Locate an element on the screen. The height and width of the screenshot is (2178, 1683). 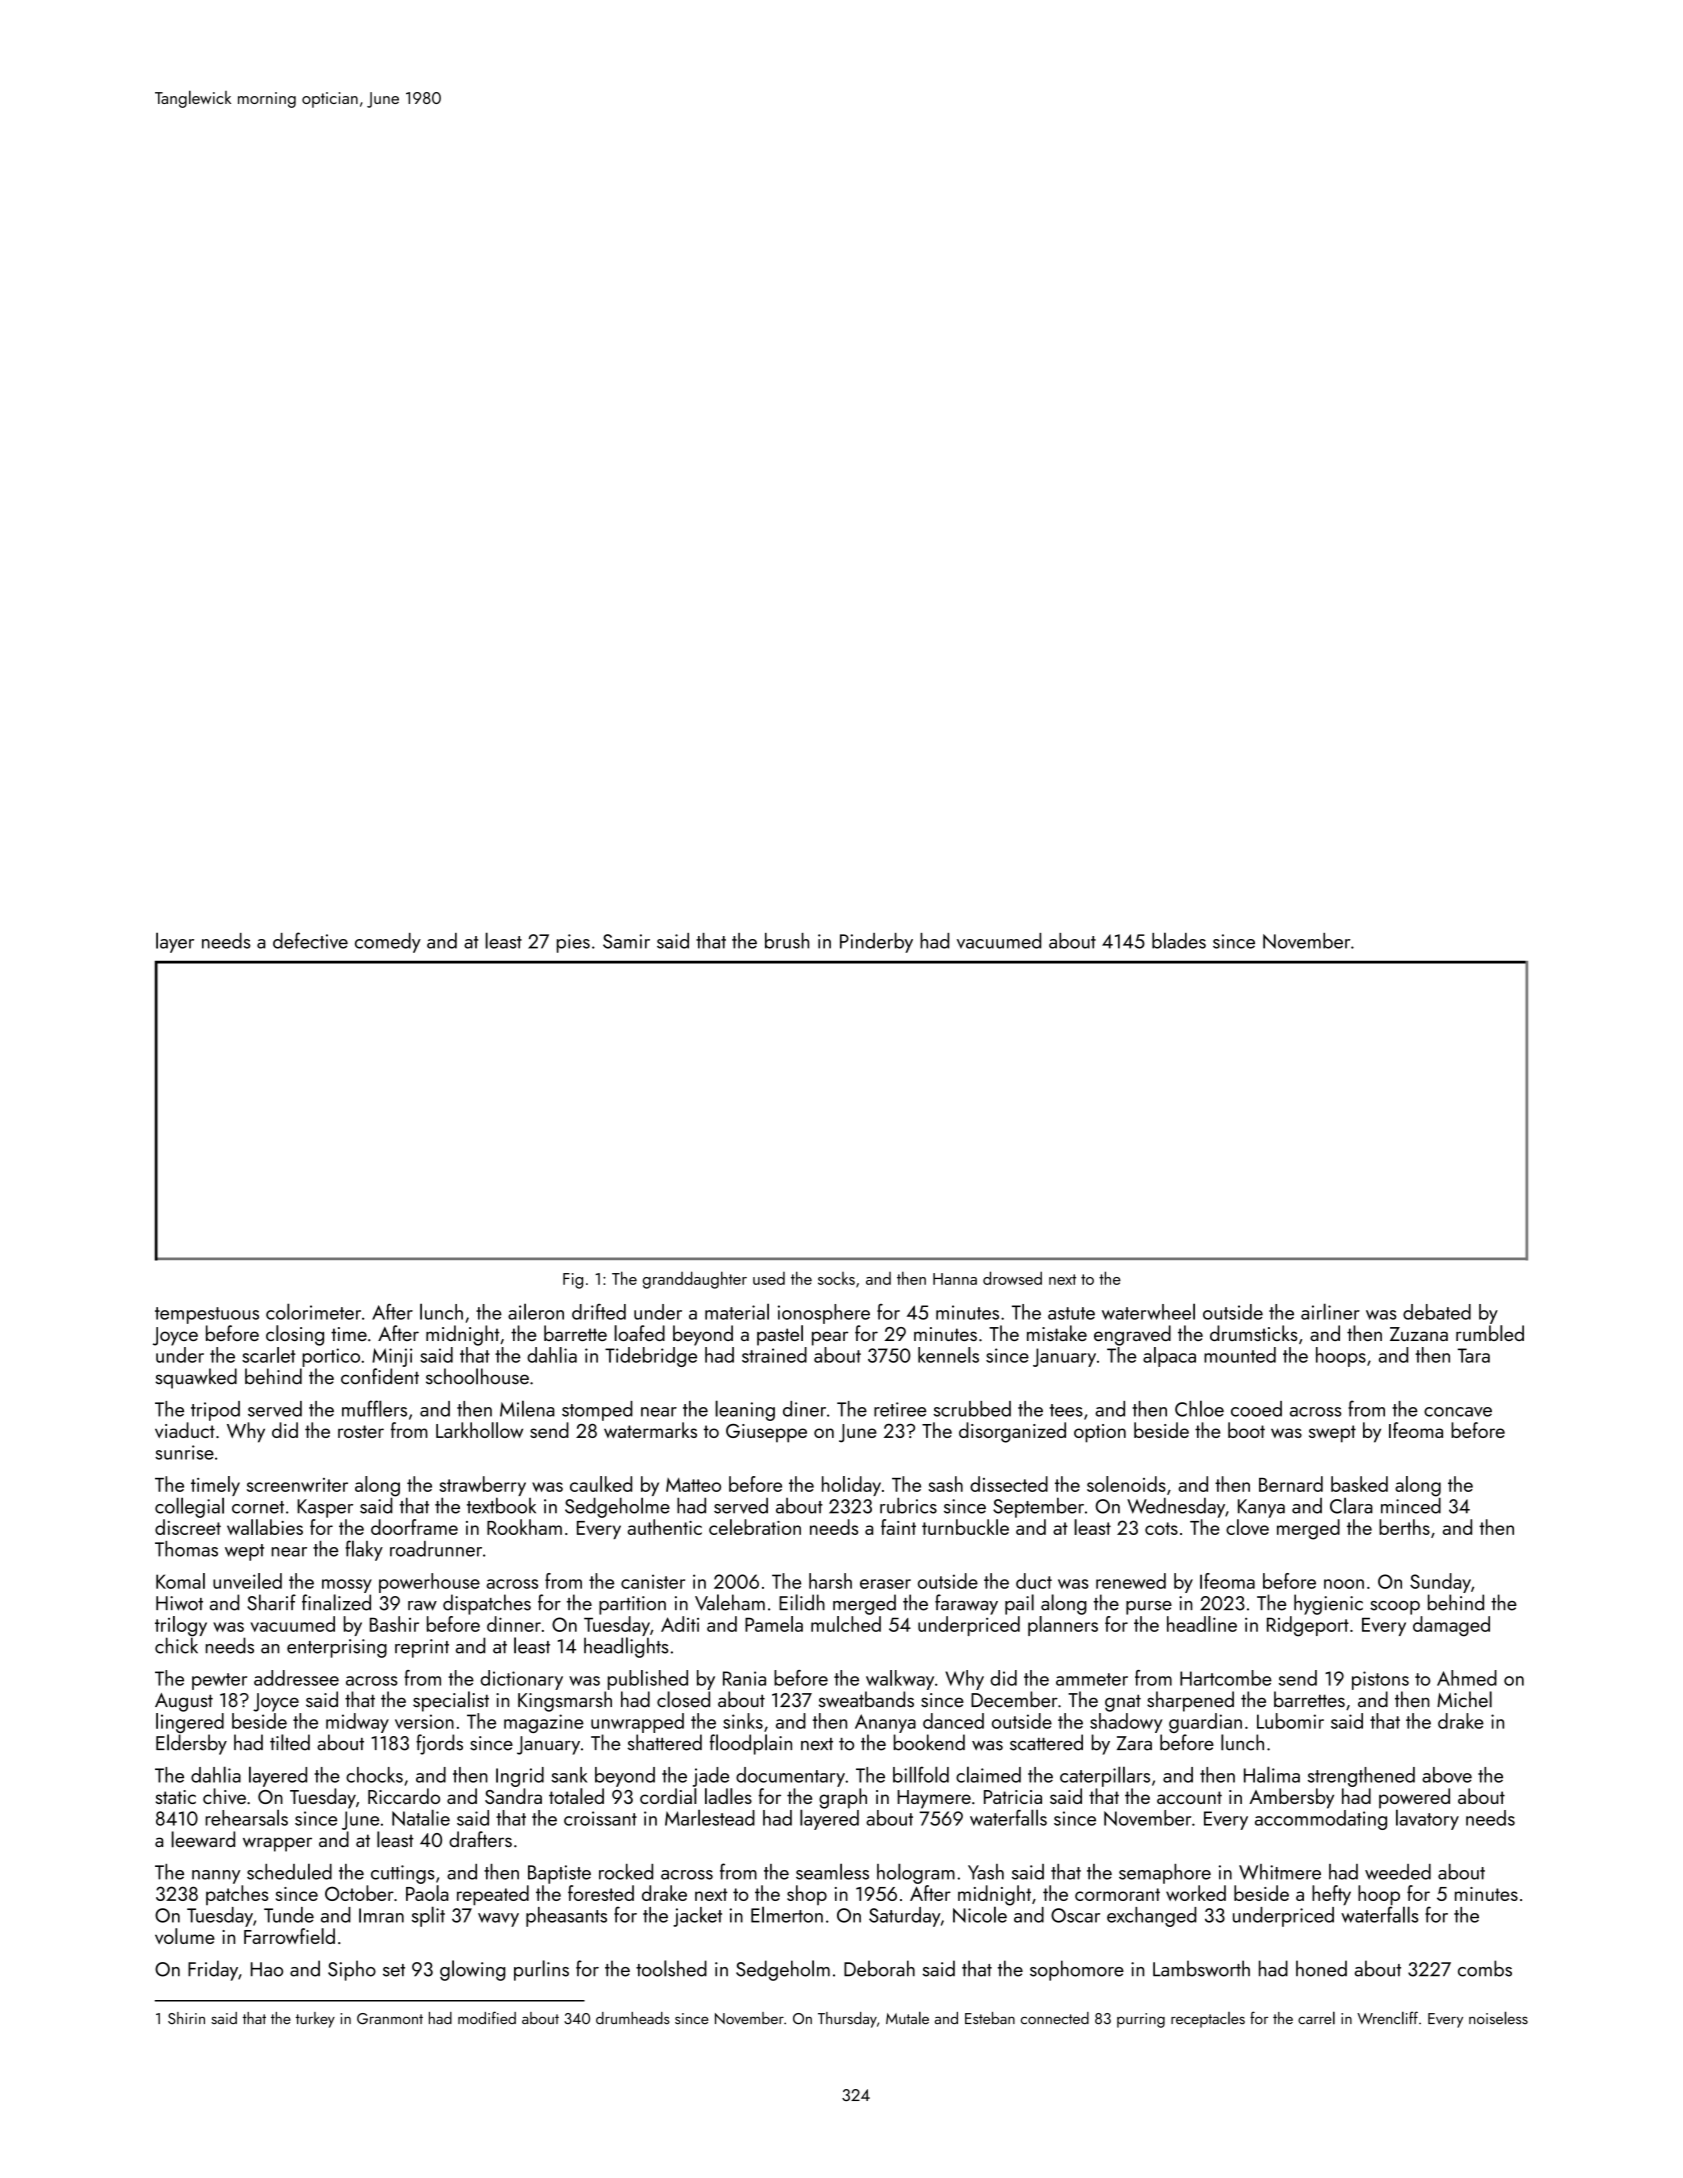
roadrunner is located at coordinates (436, 1549).
